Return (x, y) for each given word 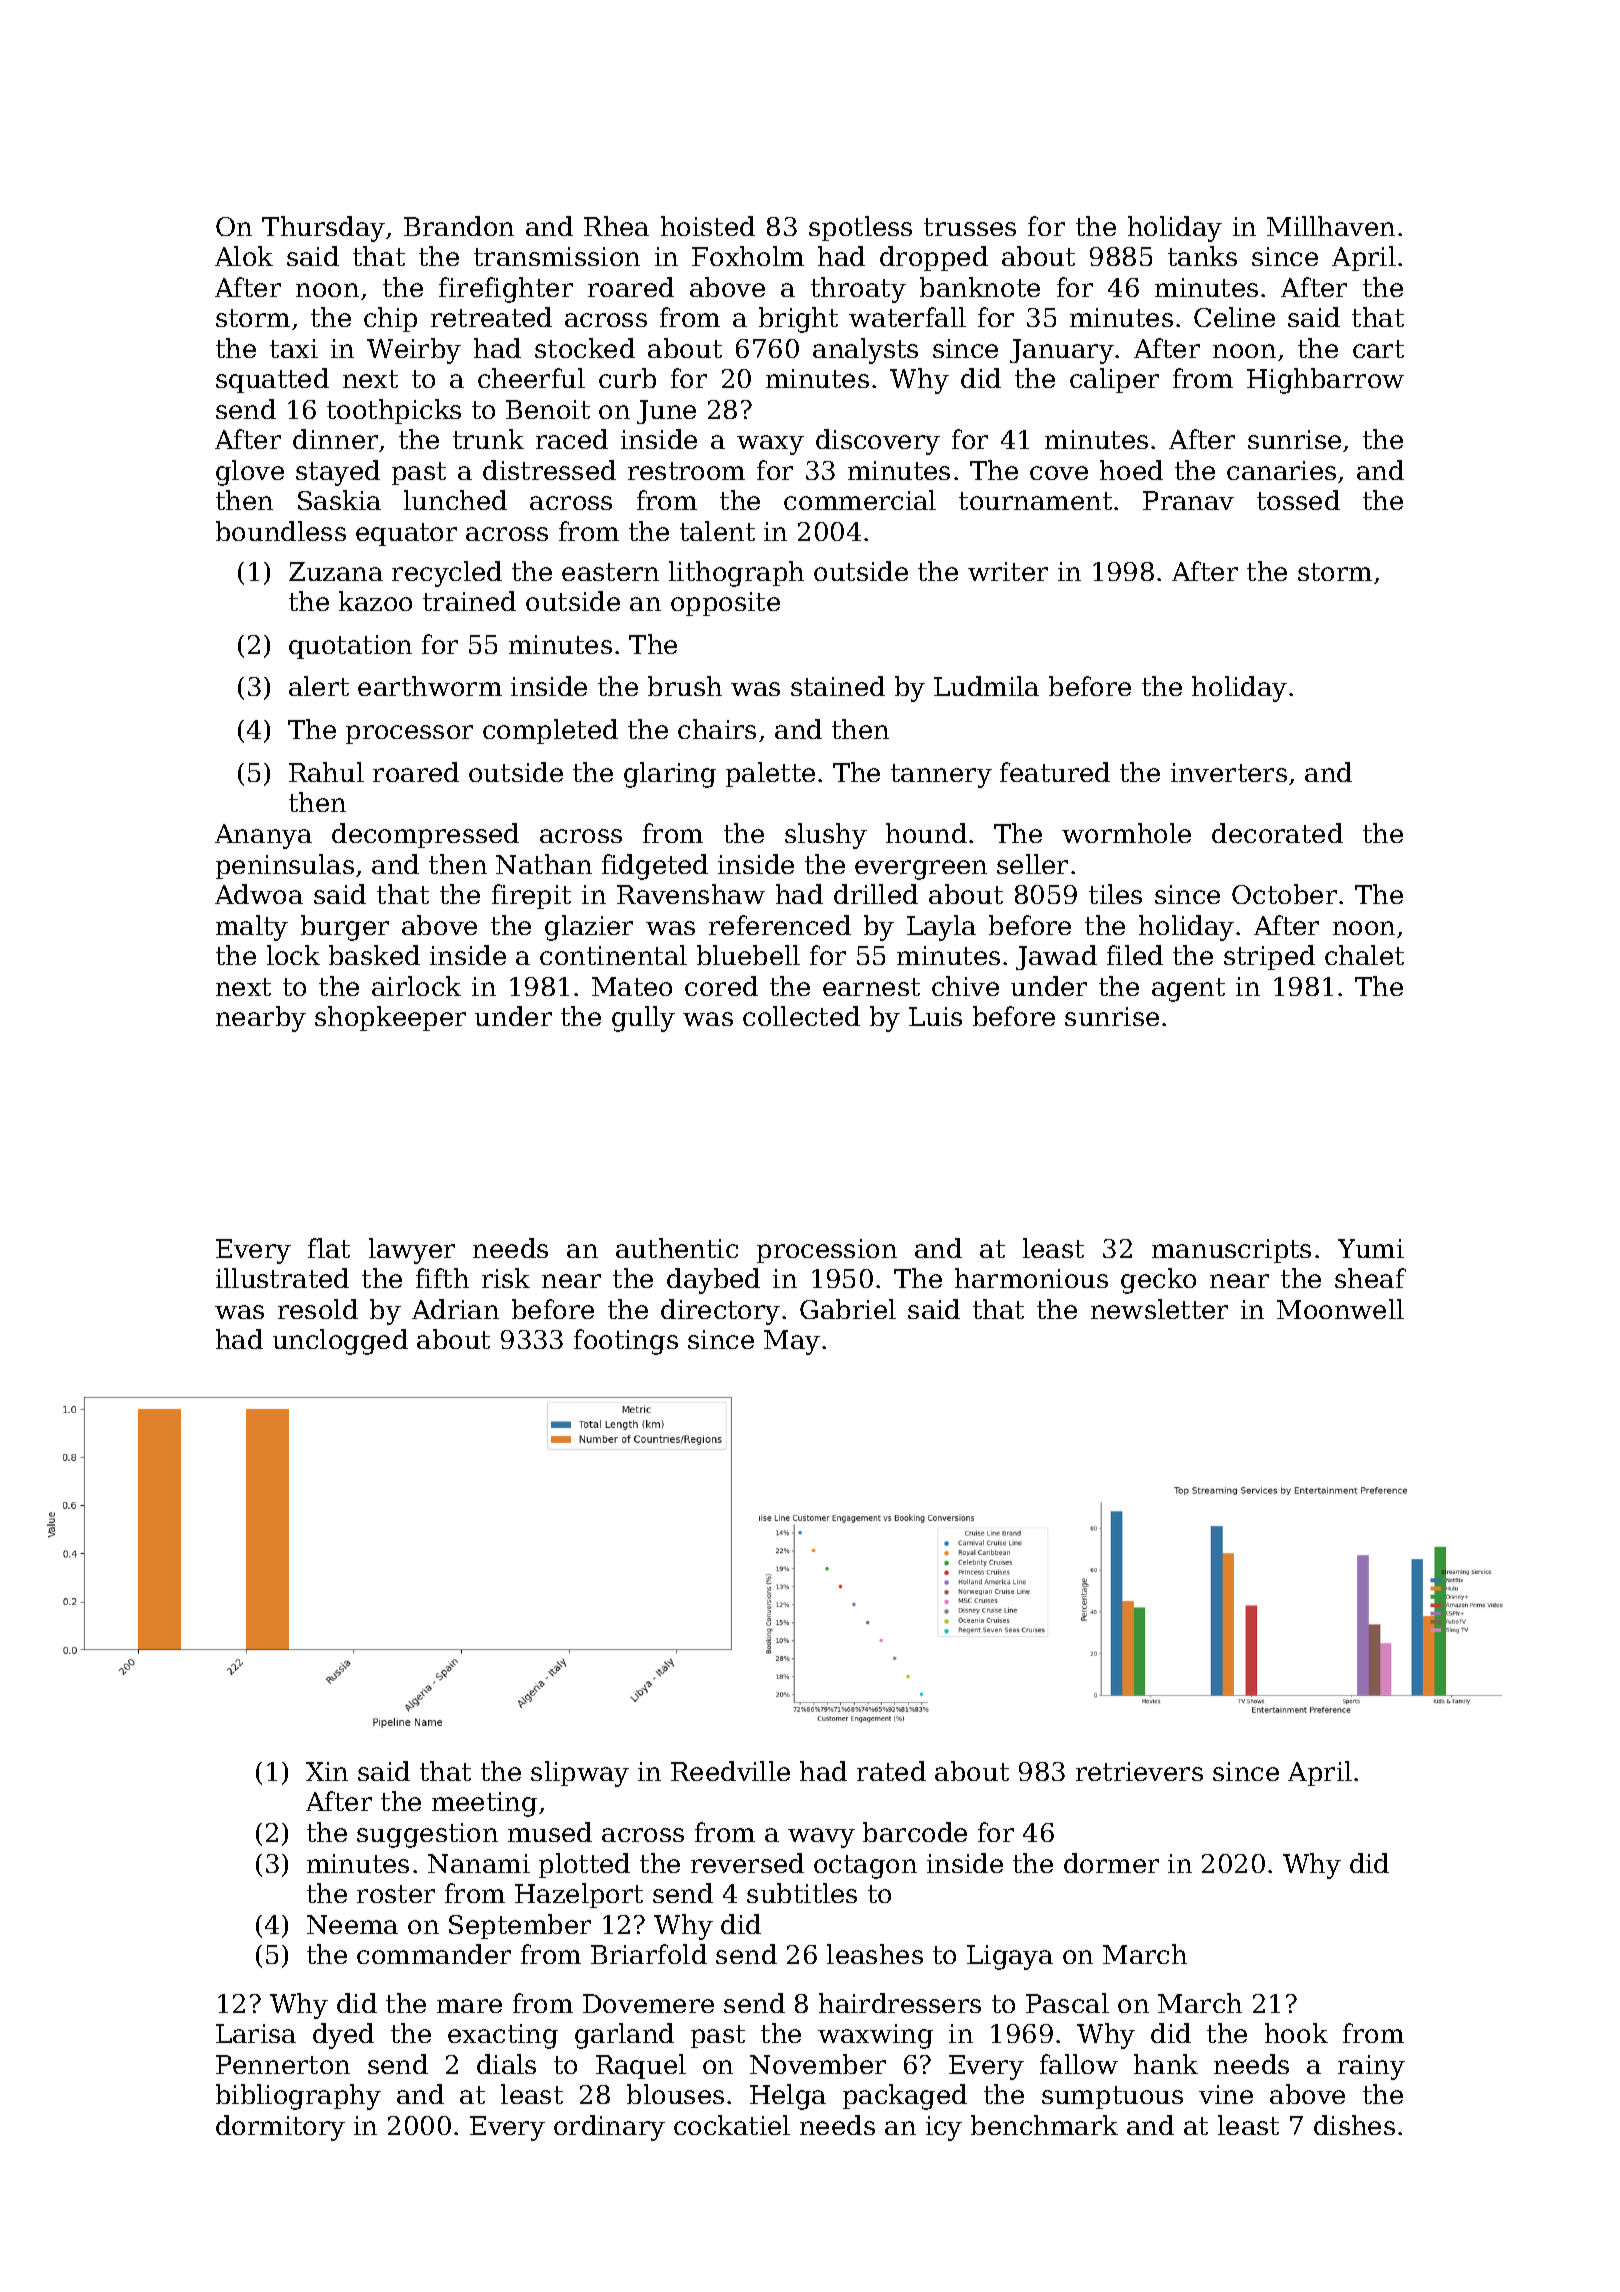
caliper (1114, 380)
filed (1135, 955)
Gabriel (848, 1309)
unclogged (340, 1342)
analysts (865, 351)
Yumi (1371, 1248)
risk (506, 1278)
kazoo (375, 601)
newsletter (1159, 1309)
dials (506, 2064)
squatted (272, 380)
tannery (941, 776)
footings (626, 1342)
